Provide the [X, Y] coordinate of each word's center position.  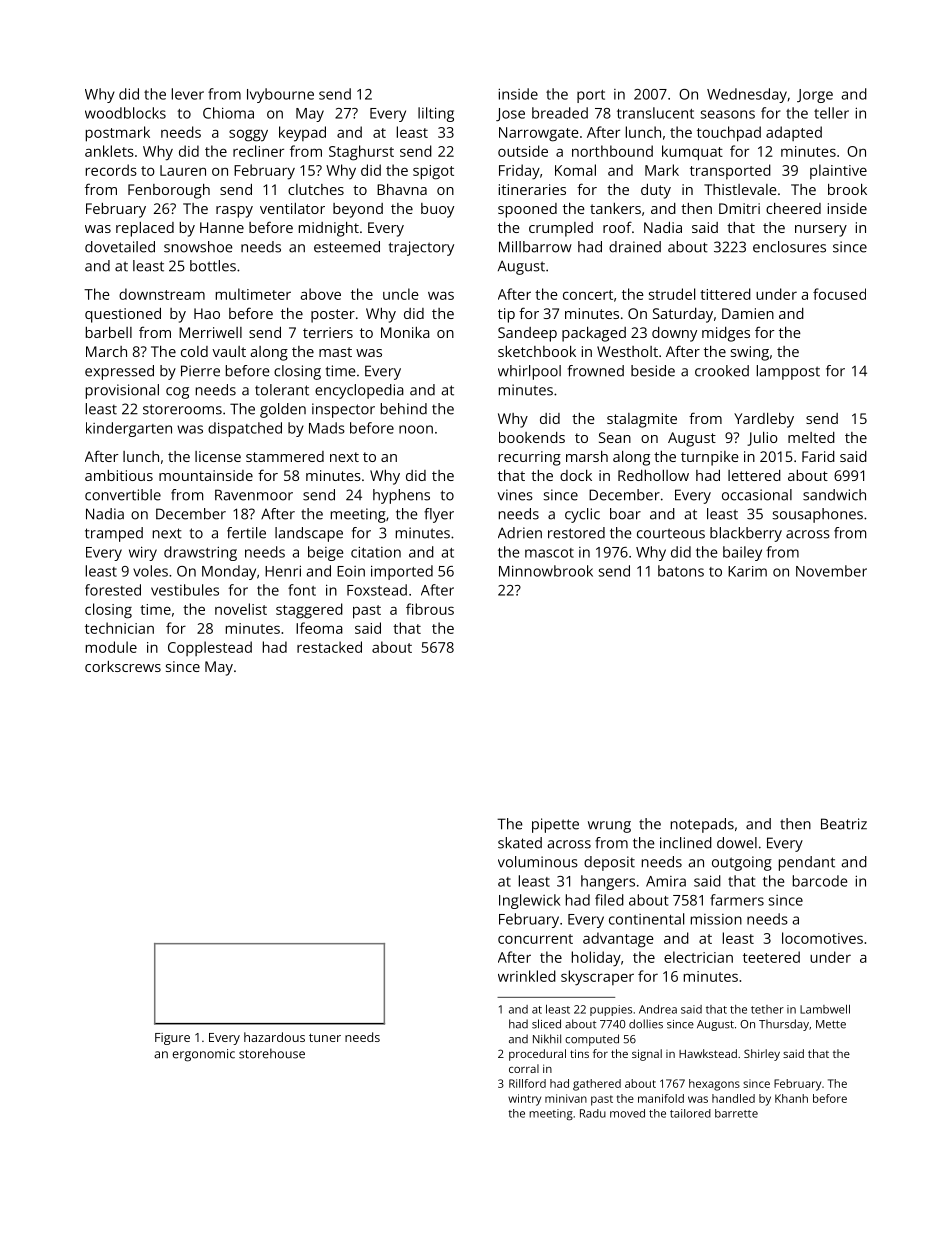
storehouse [272, 1053]
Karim [747, 571]
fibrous [430, 609]
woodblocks [125, 113]
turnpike [710, 458]
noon [416, 429]
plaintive [838, 171]
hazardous [274, 1037]
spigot [433, 172]
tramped [114, 534]
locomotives [822, 938]
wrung [609, 827]
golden [283, 410]
